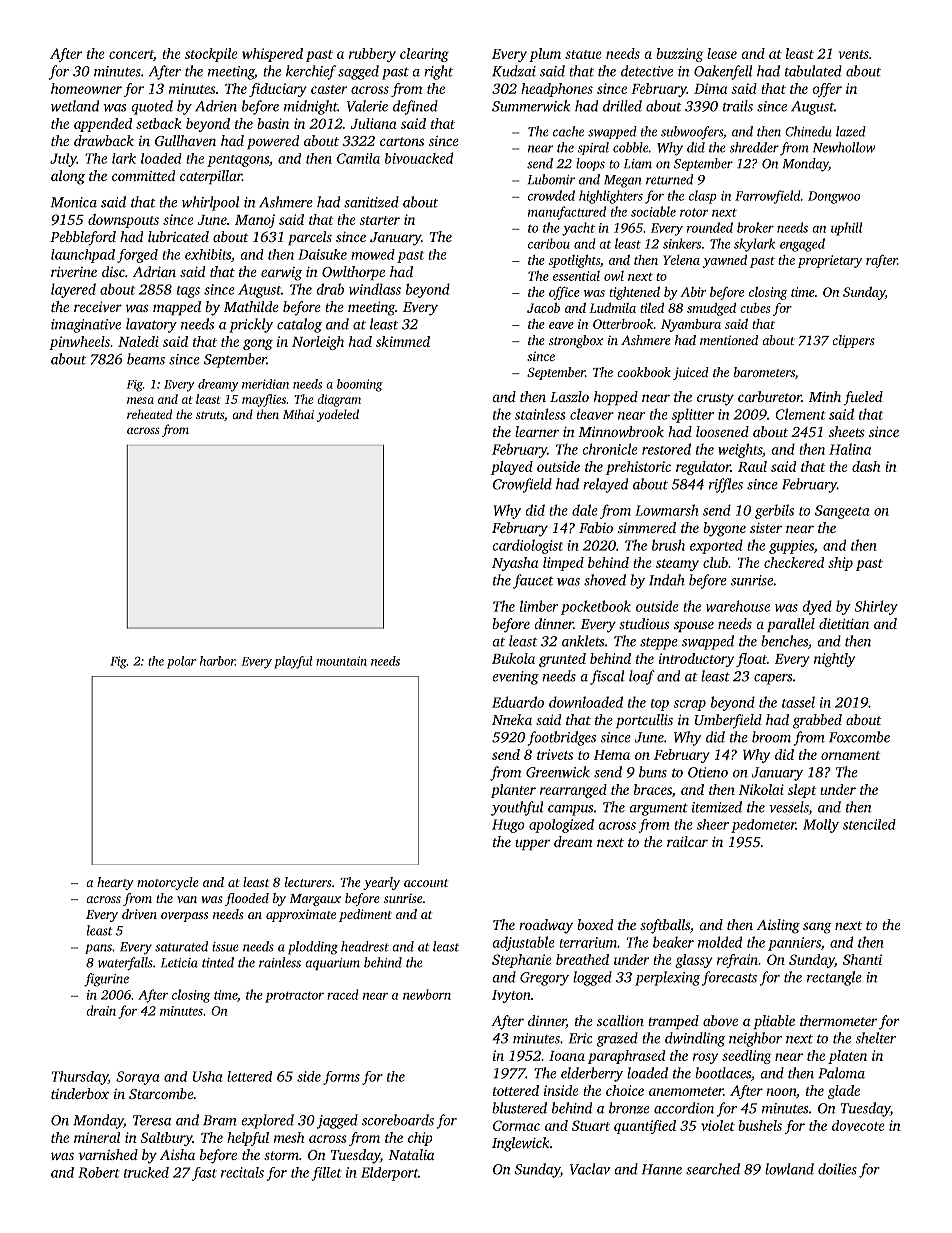 Image resolution: width=952 pixels, height=1233 pixels. What do you see at coordinates (583, 54) in the screenshot?
I see `statue` at bounding box center [583, 54].
